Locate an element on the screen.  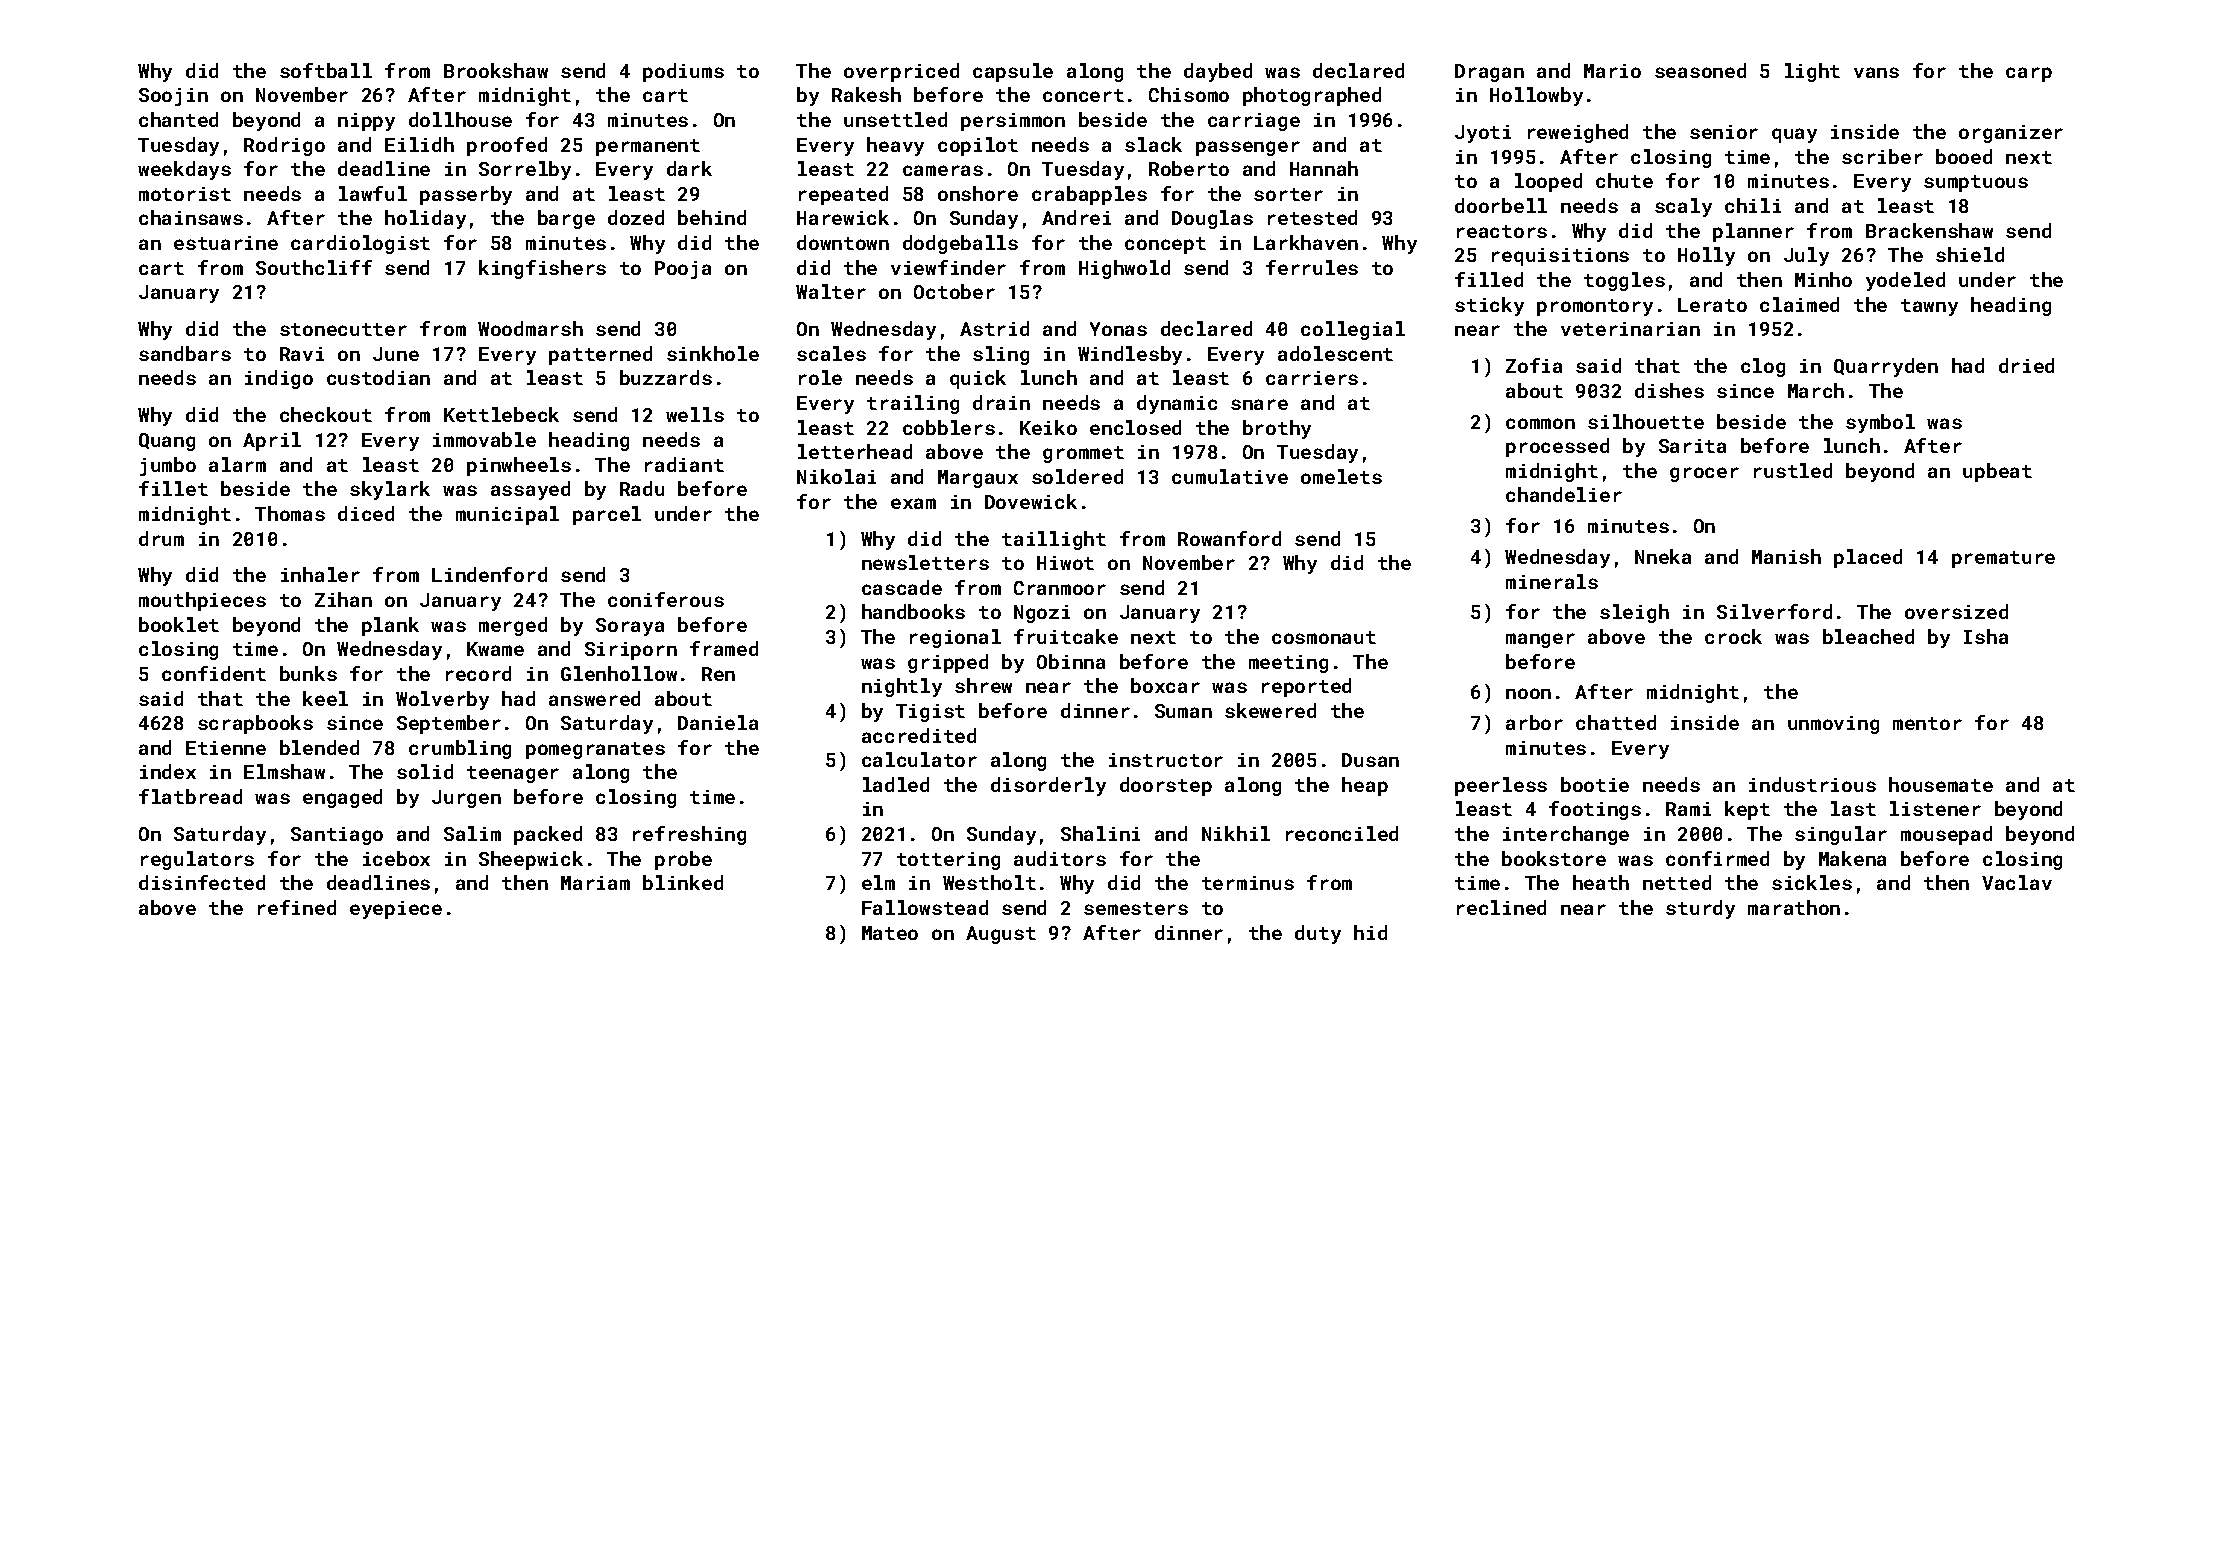
keel is located at coordinates (325, 698).
